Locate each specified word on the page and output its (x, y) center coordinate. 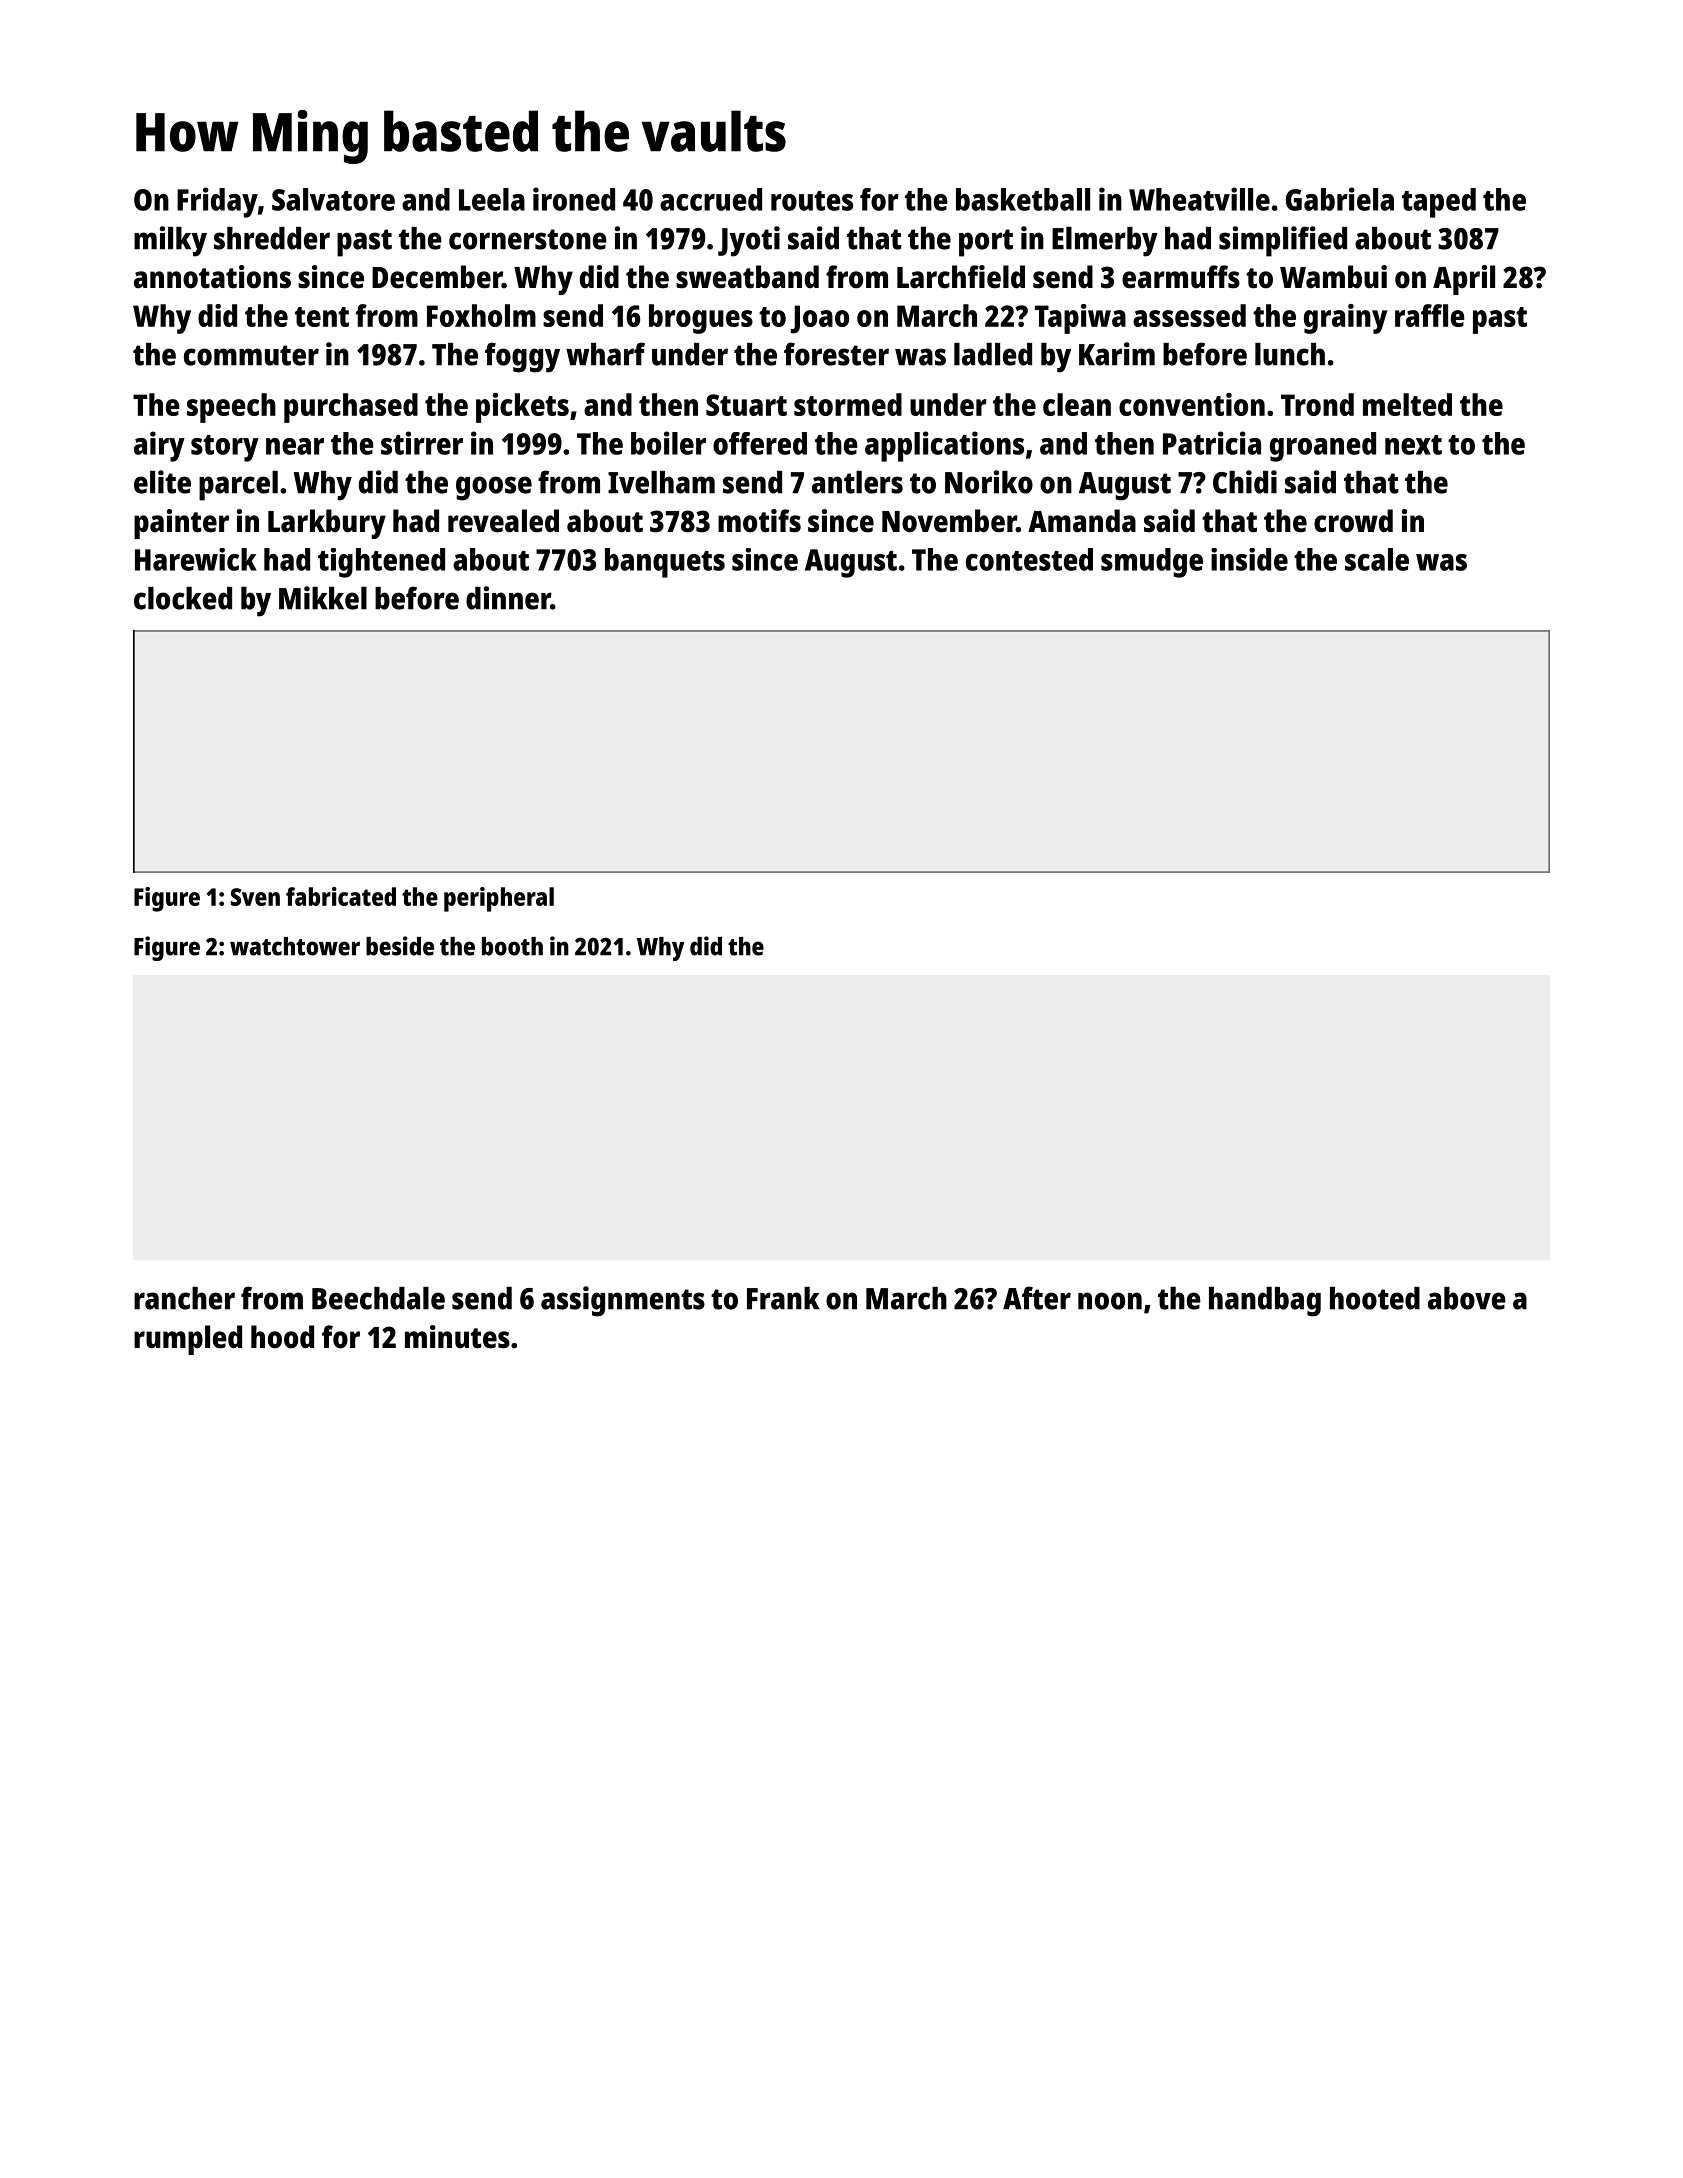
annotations (212, 277)
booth (512, 946)
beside (400, 946)
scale (1377, 559)
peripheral (499, 899)
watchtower (295, 946)
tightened (381, 563)
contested (1029, 559)
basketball (1023, 199)
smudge (1152, 563)
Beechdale (378, 1298)
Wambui (1333, 277)
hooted (1375, 1298)
